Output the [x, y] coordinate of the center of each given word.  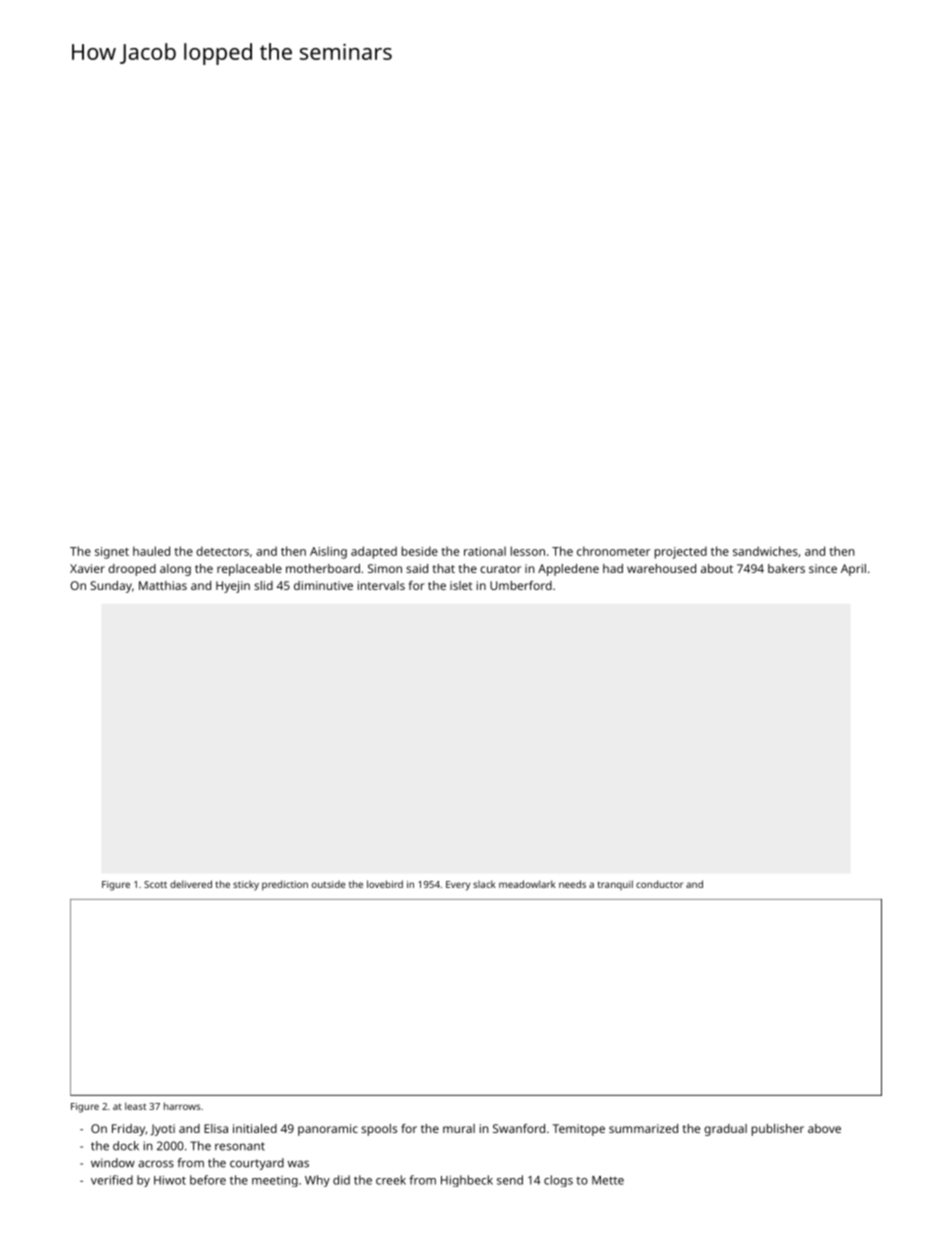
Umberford [521, 585]
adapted [374, 552]
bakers [786, 568]
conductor [659, 884]
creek [391, 1180]
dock [126, 1146]
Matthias [163, 585]
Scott [155, 884]
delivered [191, 884]
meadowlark [527, 884]
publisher [778, 1130]
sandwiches [765, 551]
